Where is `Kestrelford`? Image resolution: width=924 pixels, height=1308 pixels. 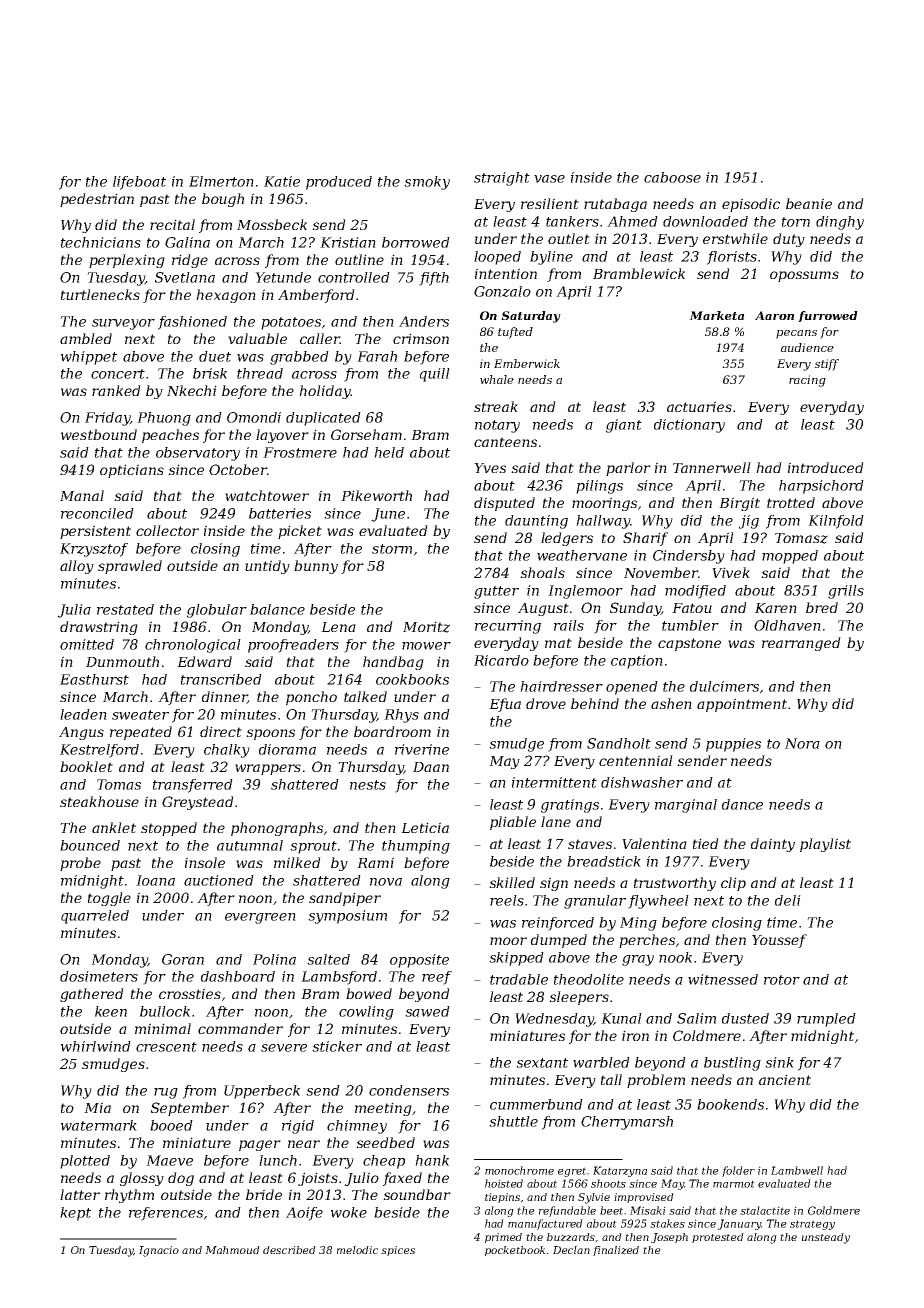
Kestrelford is located at coordinates (99, 751).
